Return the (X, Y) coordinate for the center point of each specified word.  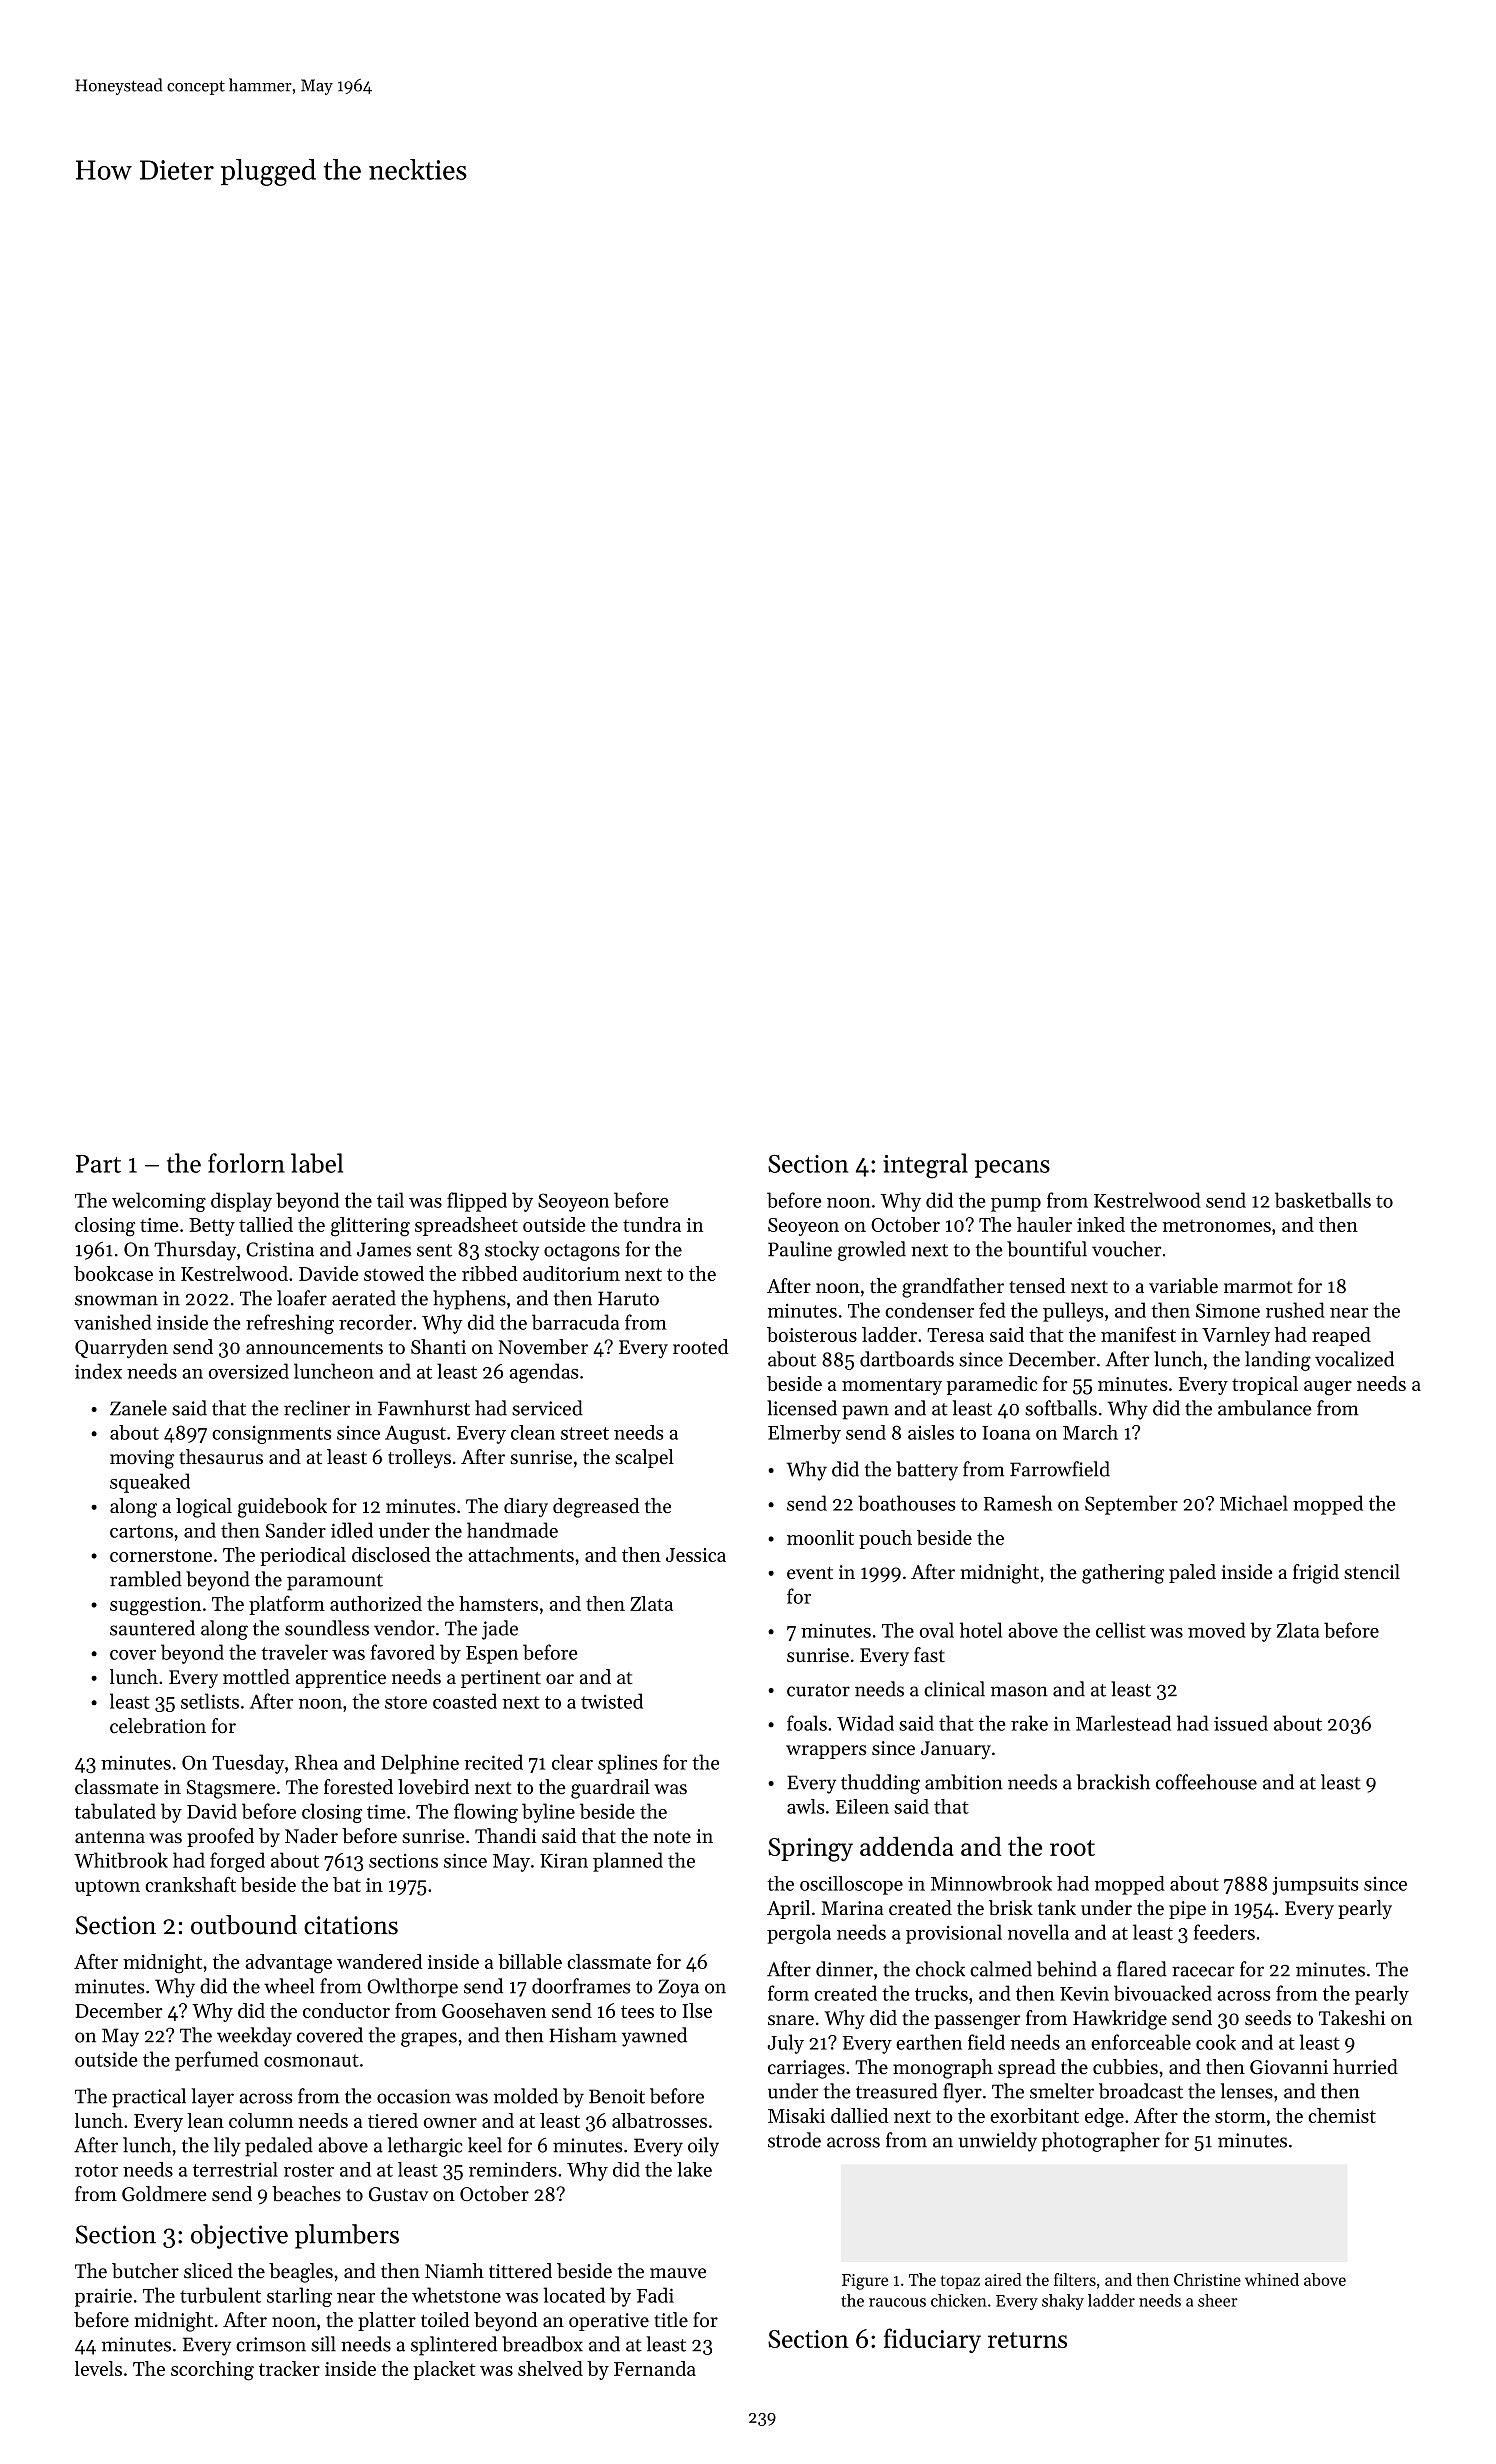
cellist (1121, 1630)
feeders (1224, 1932)
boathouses (906, 1503)
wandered (379, 1961)
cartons (141, 1531)
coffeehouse (1206, 1782)
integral (925, 1166)
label (317, 1163)
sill (323, 2344)
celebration (158, 1726)
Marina (852, 1908)
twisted (612, 1701)
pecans (1012, 1169)
